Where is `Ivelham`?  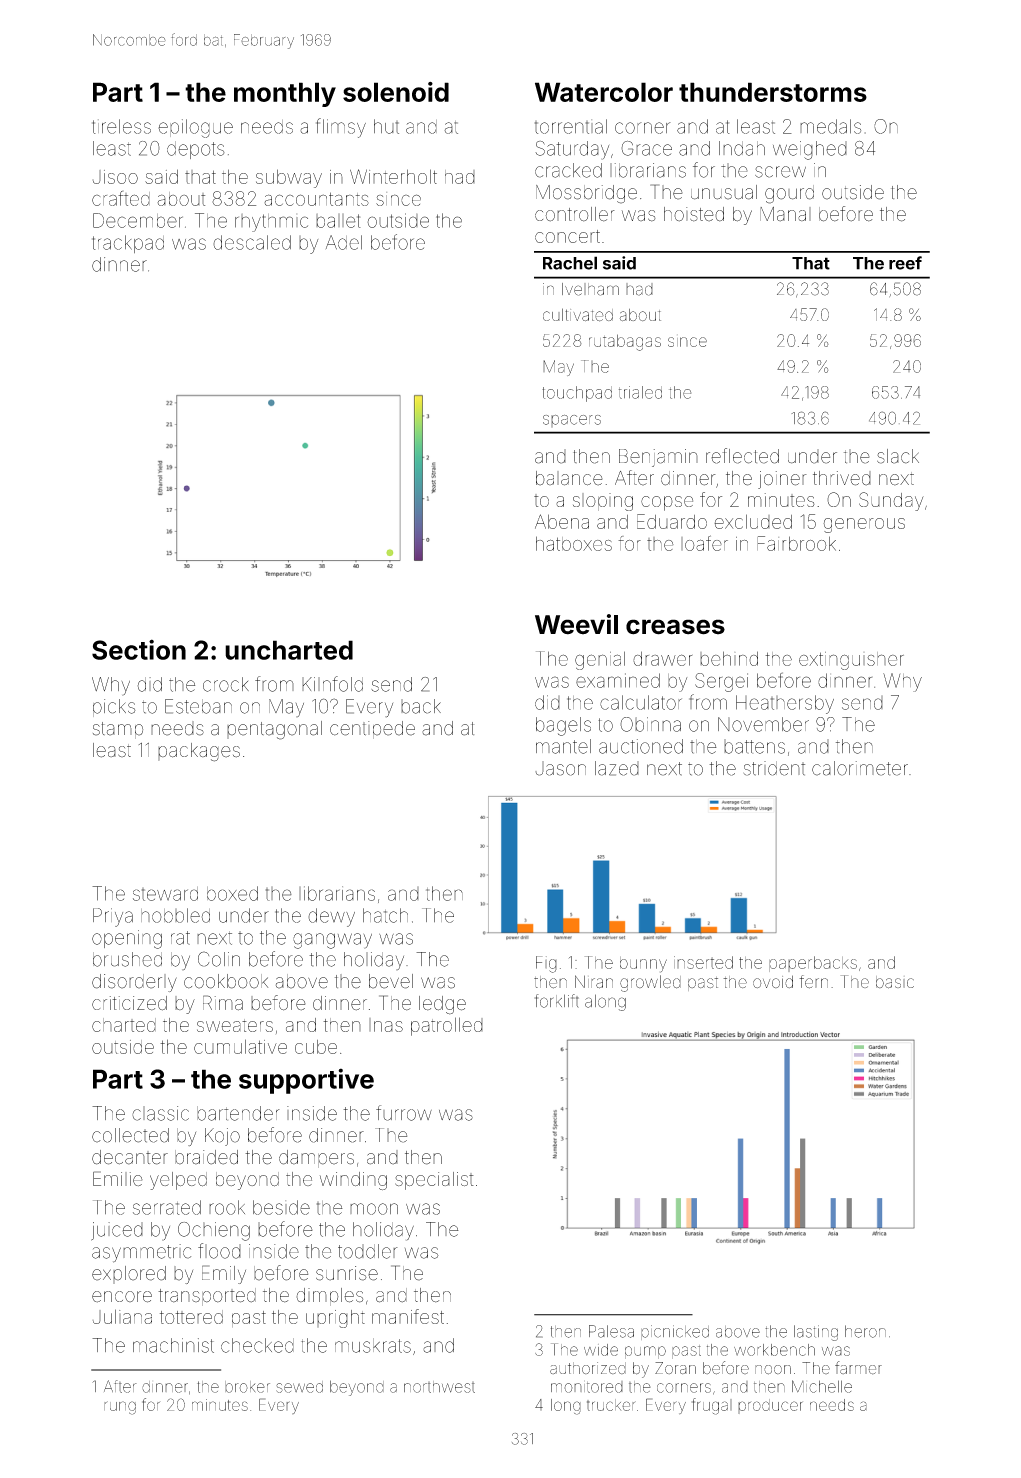 Ivelham is located at coordinates (590, 289).
